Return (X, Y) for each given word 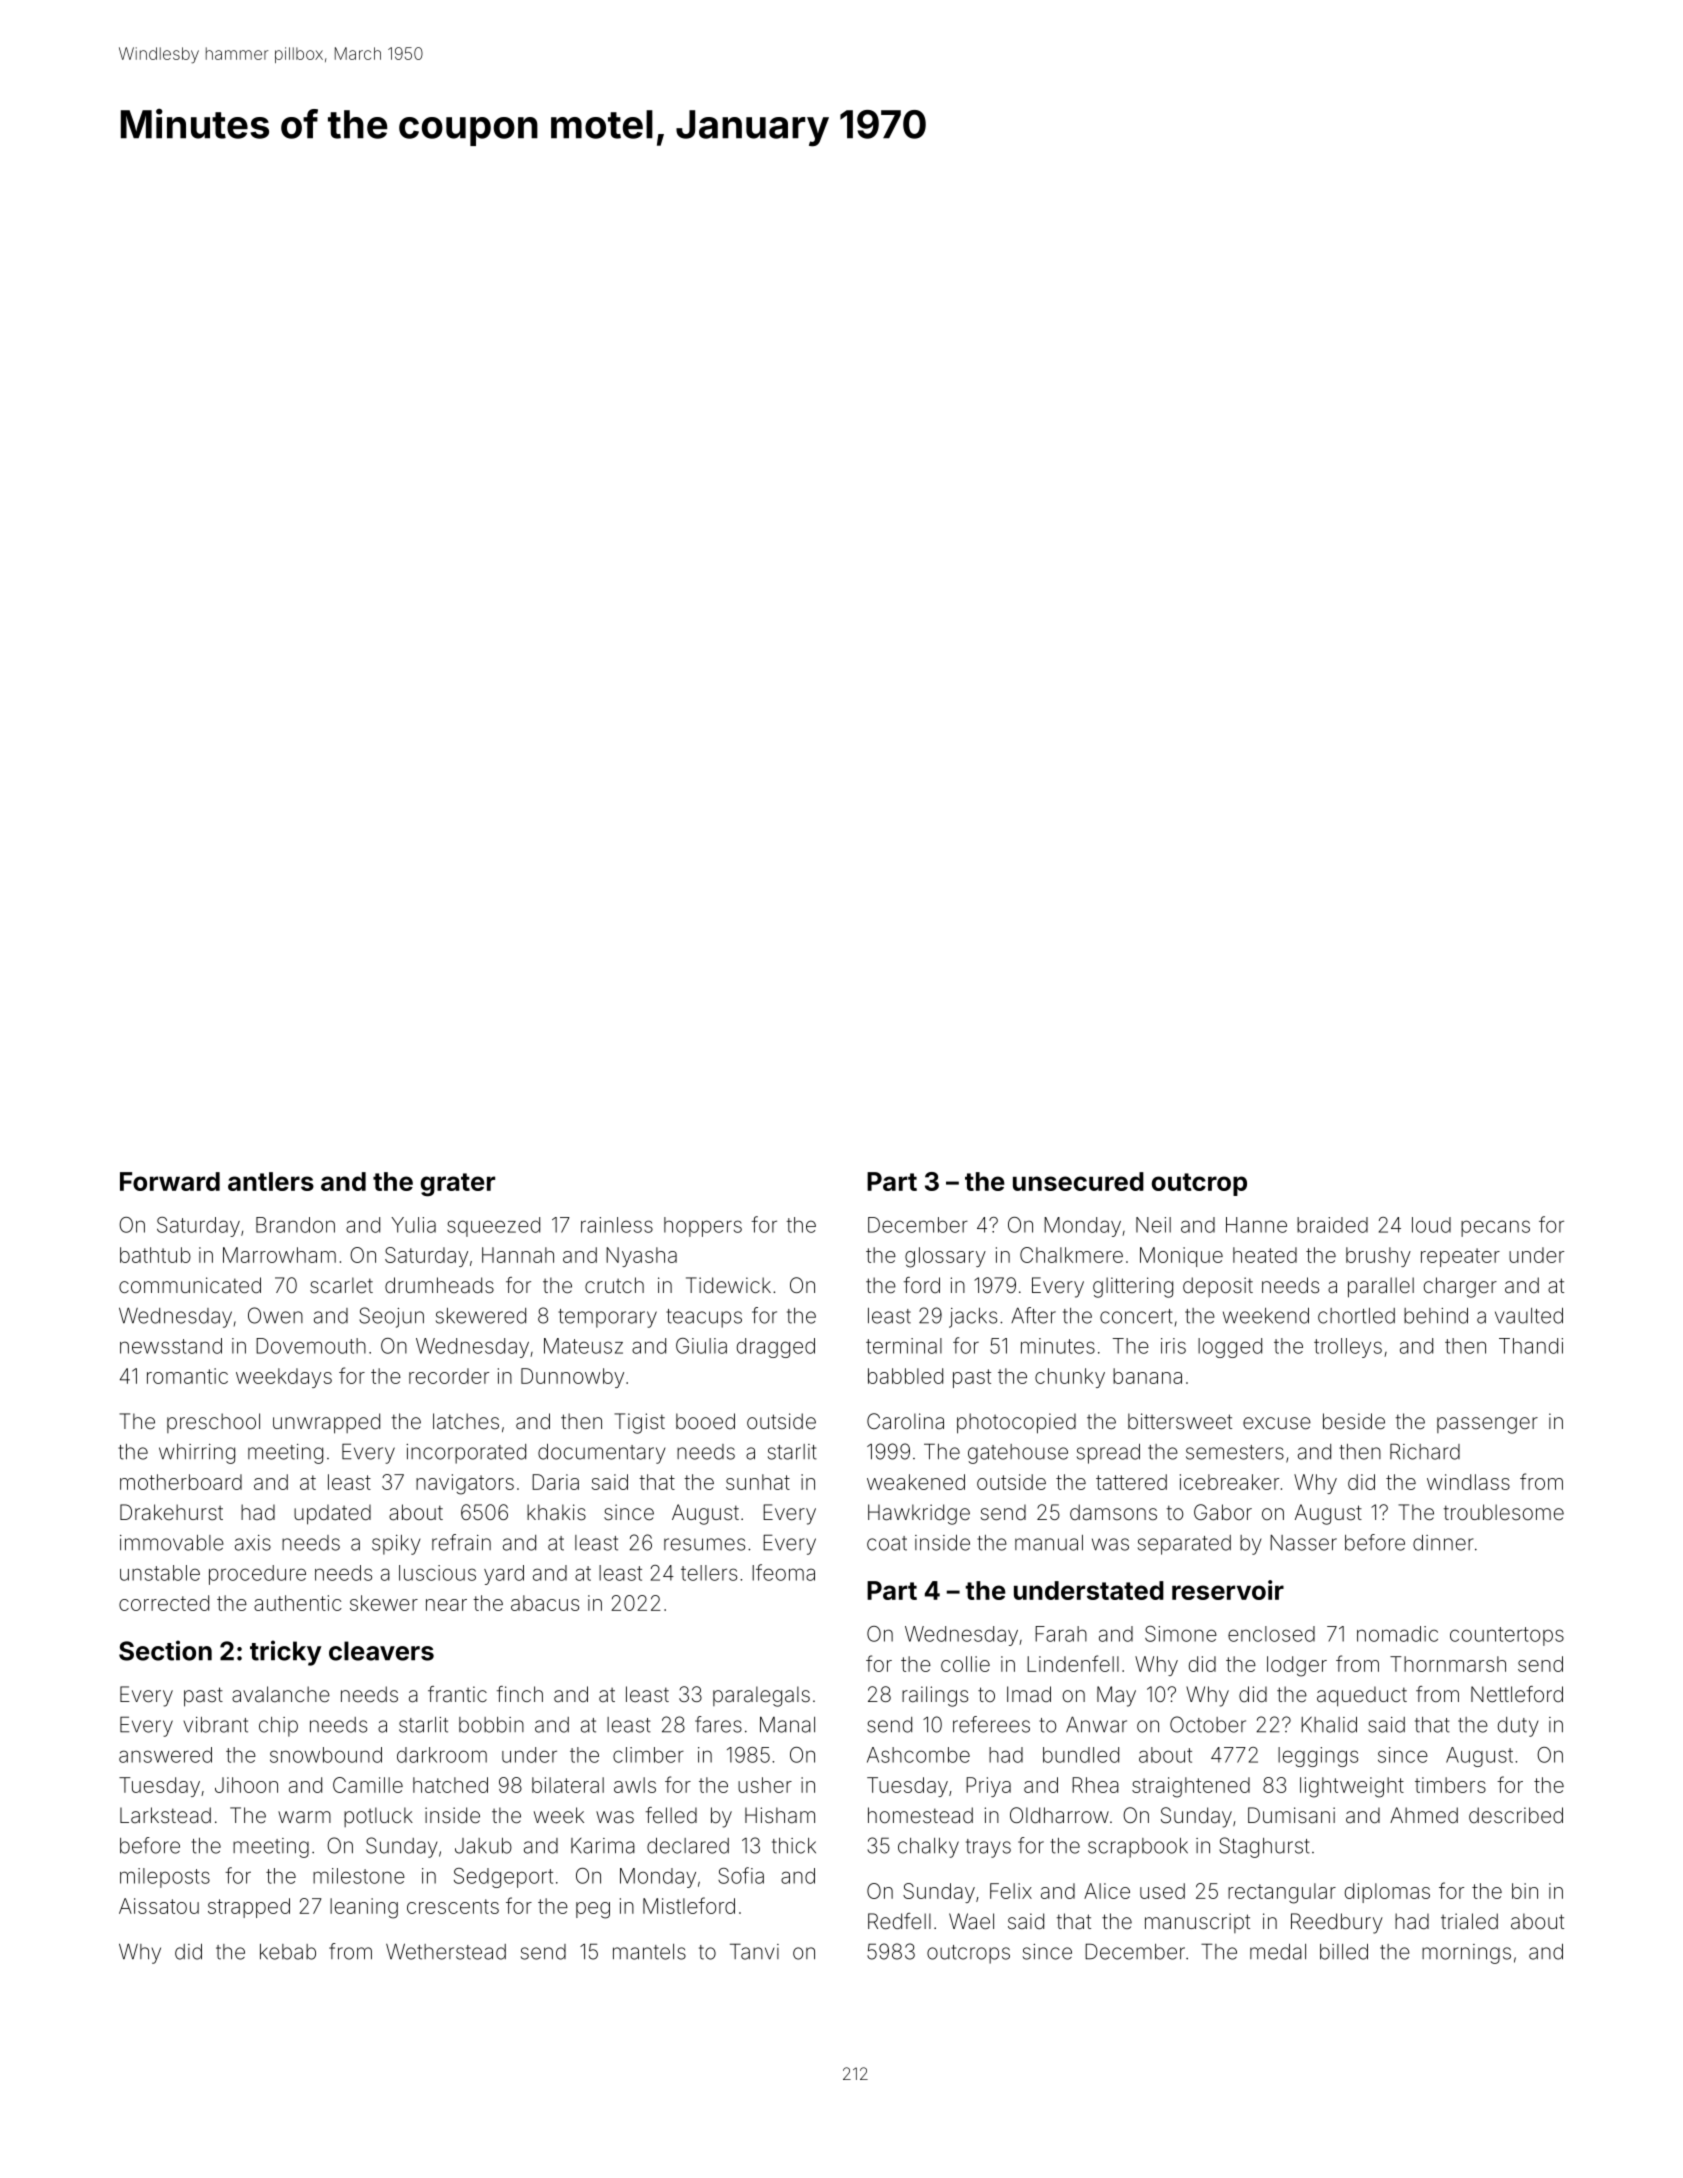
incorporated (466, 1454)
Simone (1181, 1634)
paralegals (761, 1696)
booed (705, 1421)
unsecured (1078, 1181)
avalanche (281, 1694)
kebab (288, 1952)
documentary (602, 1454)
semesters (1235, 1452)
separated (1184, 1545)
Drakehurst (171, 1512)
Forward (170, 1181)
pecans (1495, 1228)
